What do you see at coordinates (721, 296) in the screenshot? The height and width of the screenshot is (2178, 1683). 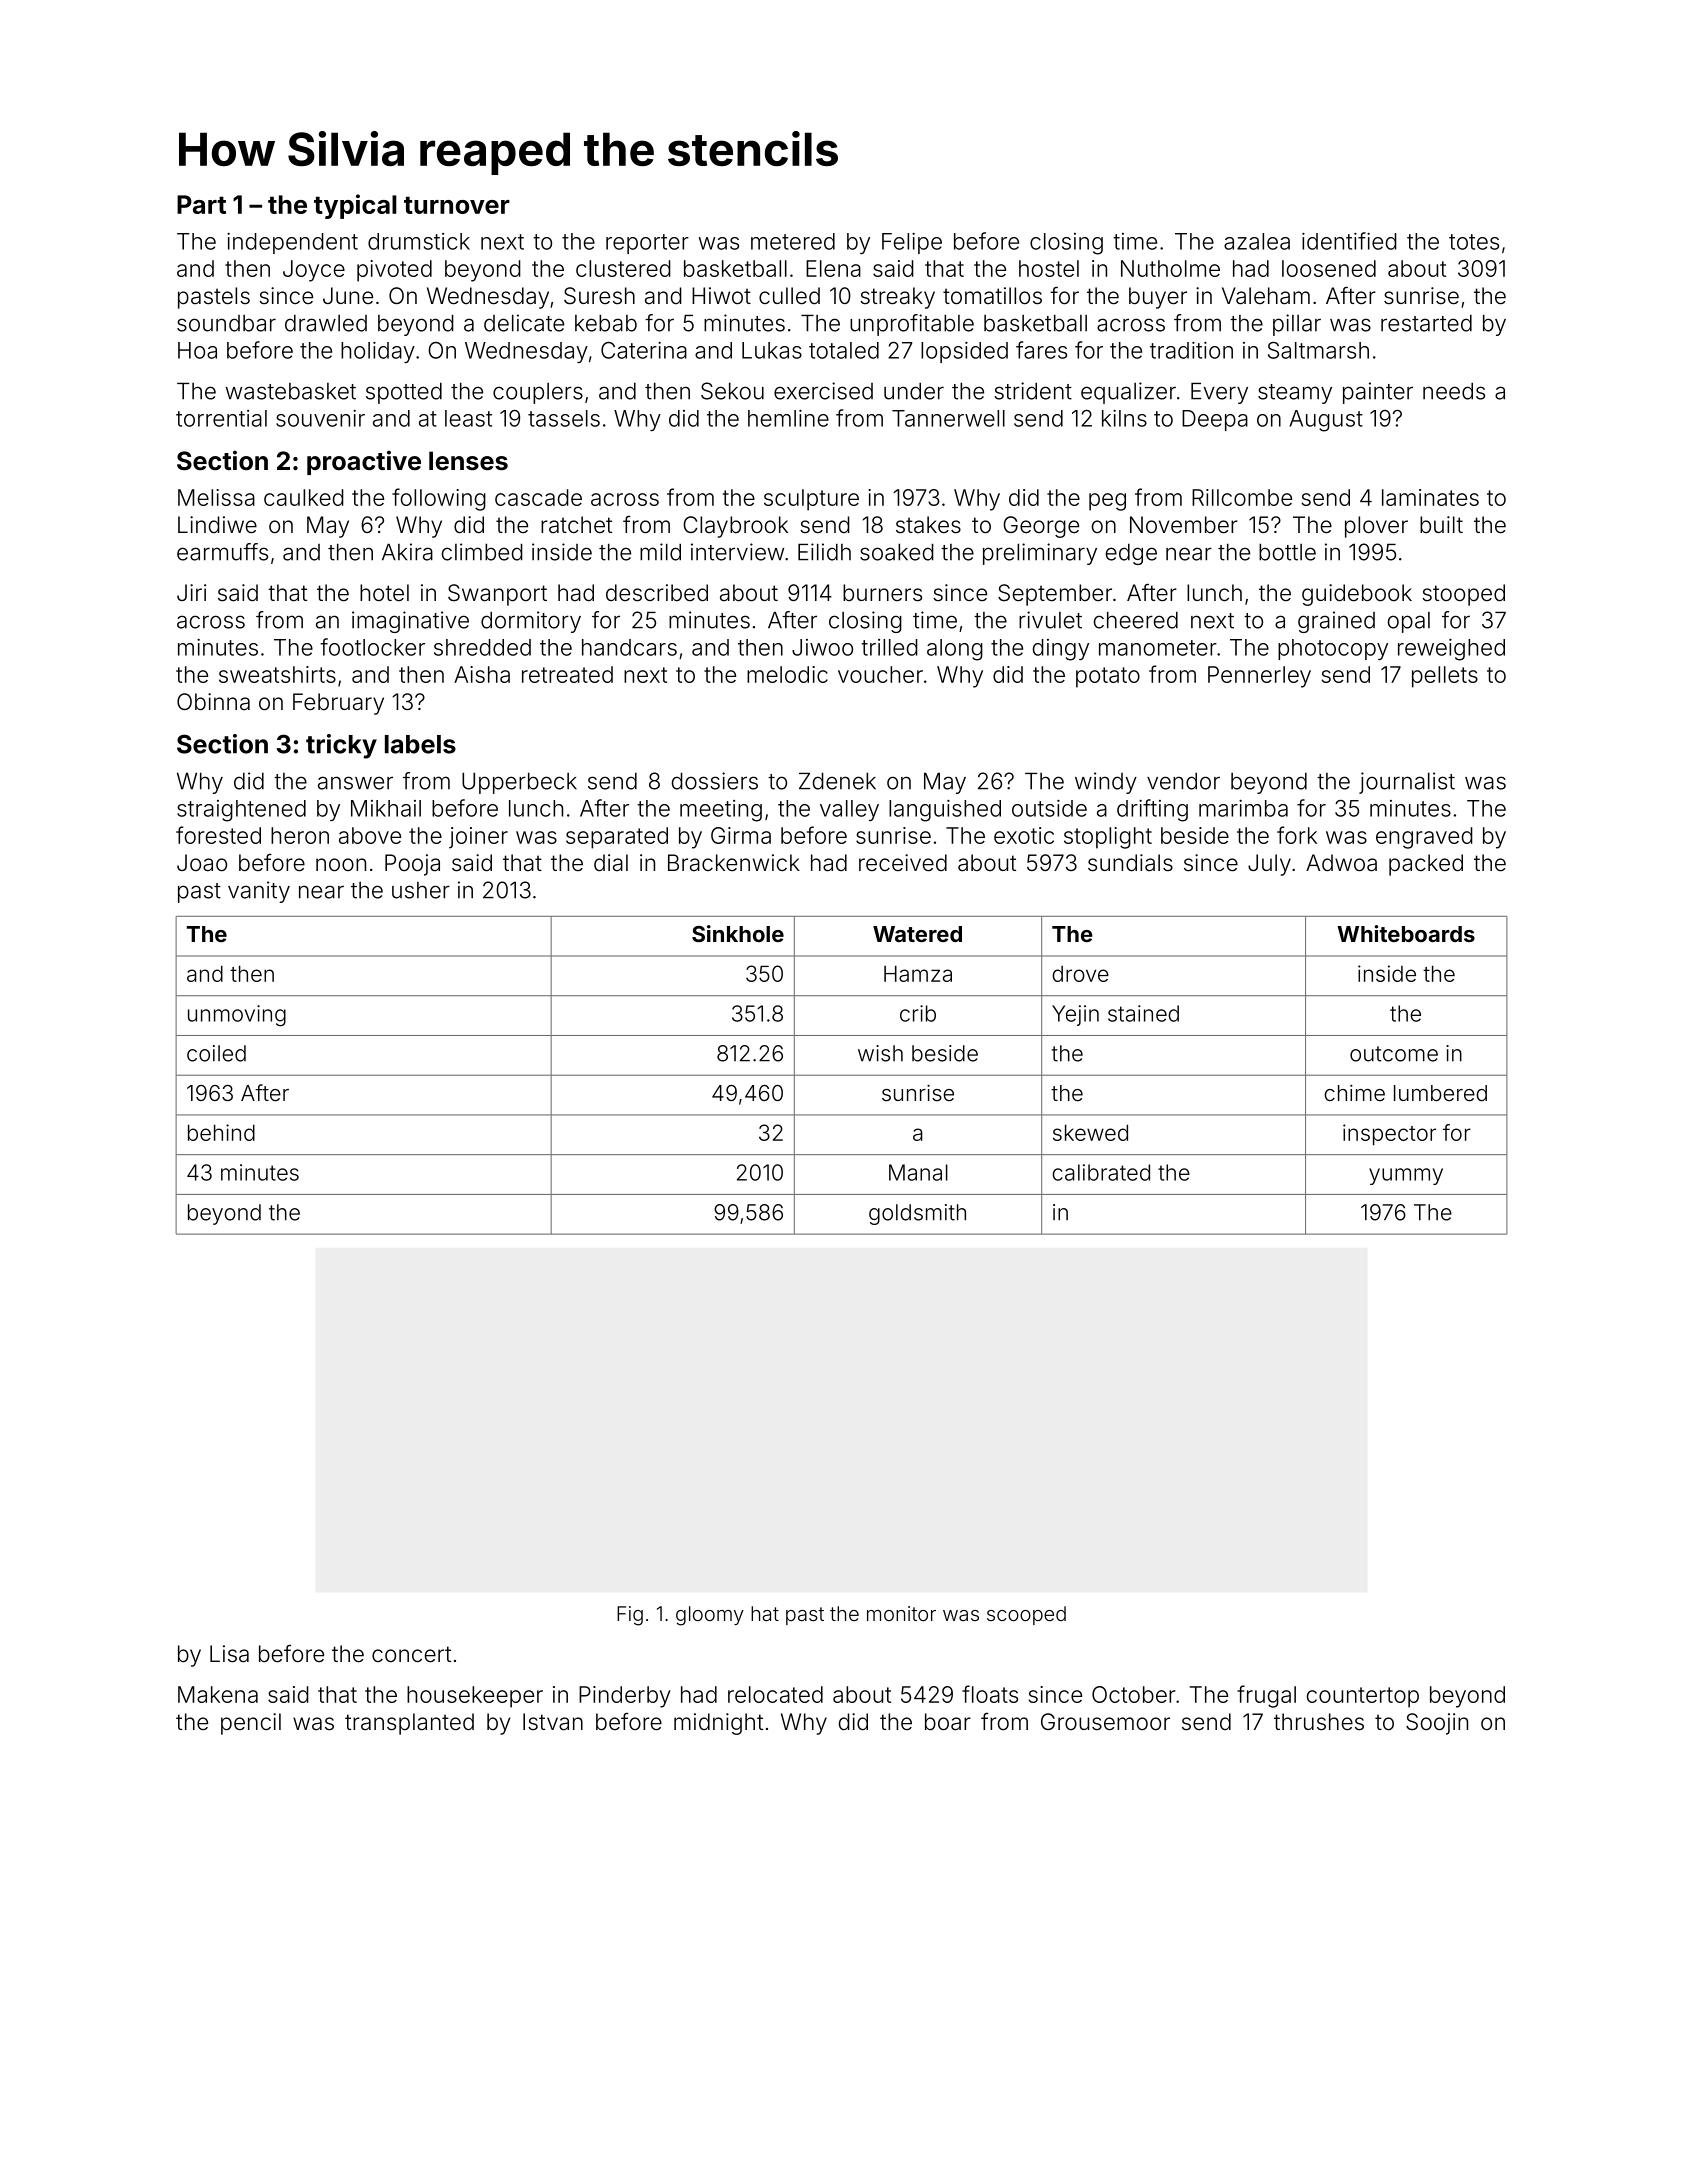 I see `Hiwot` at bounding box center [721, 296].
